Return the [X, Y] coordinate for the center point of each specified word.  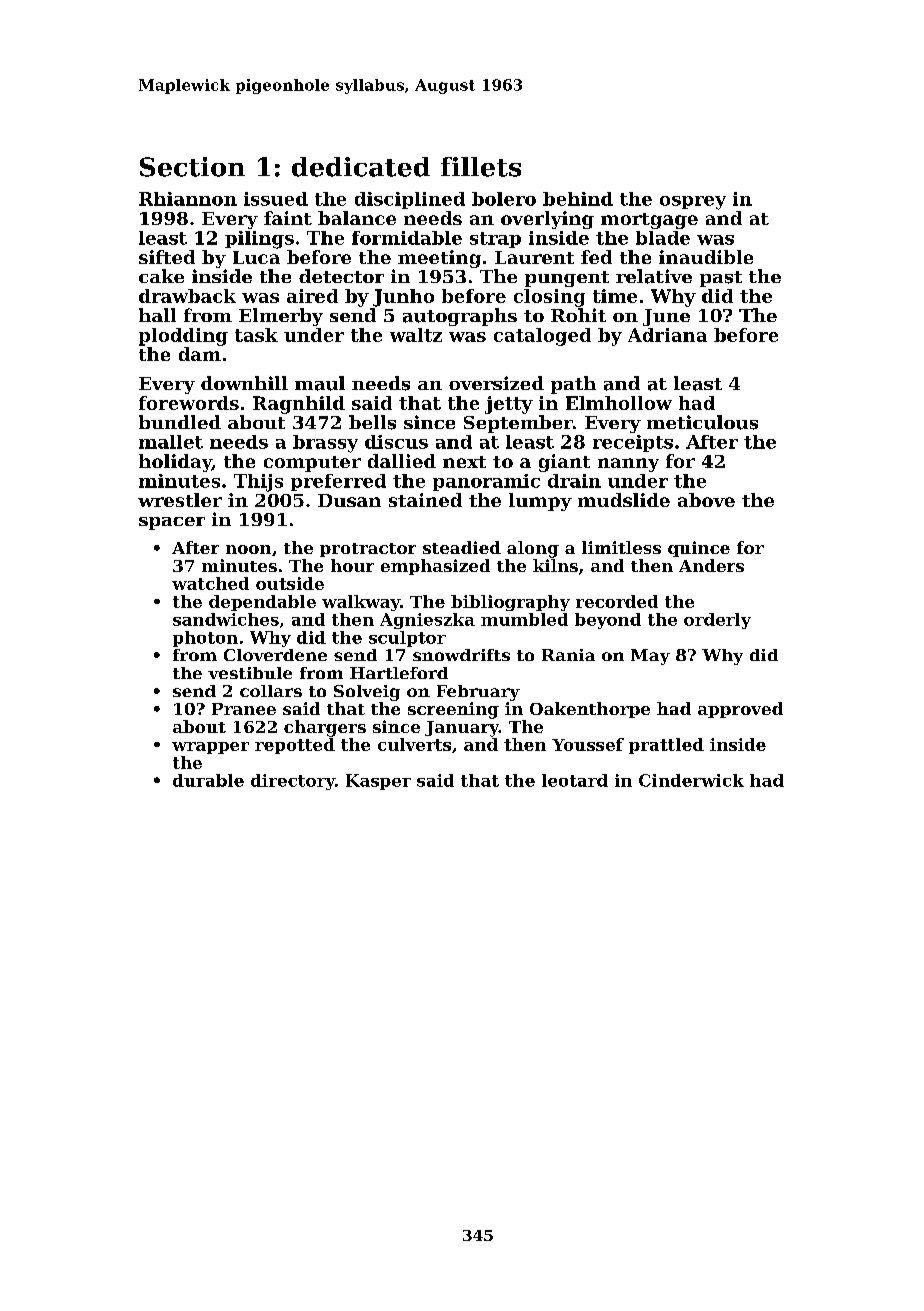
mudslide [624, 500]
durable [208, 780]
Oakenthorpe [590, 710]
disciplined [410, 200]
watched [210, 583]
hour [352, 565]
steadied [462, 547]
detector [341, 276]
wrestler [180, 500]
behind [578, 199]
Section [192, 167]
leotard [575, 780]
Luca [256, 257]
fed [596, 257]
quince [699, 549]
